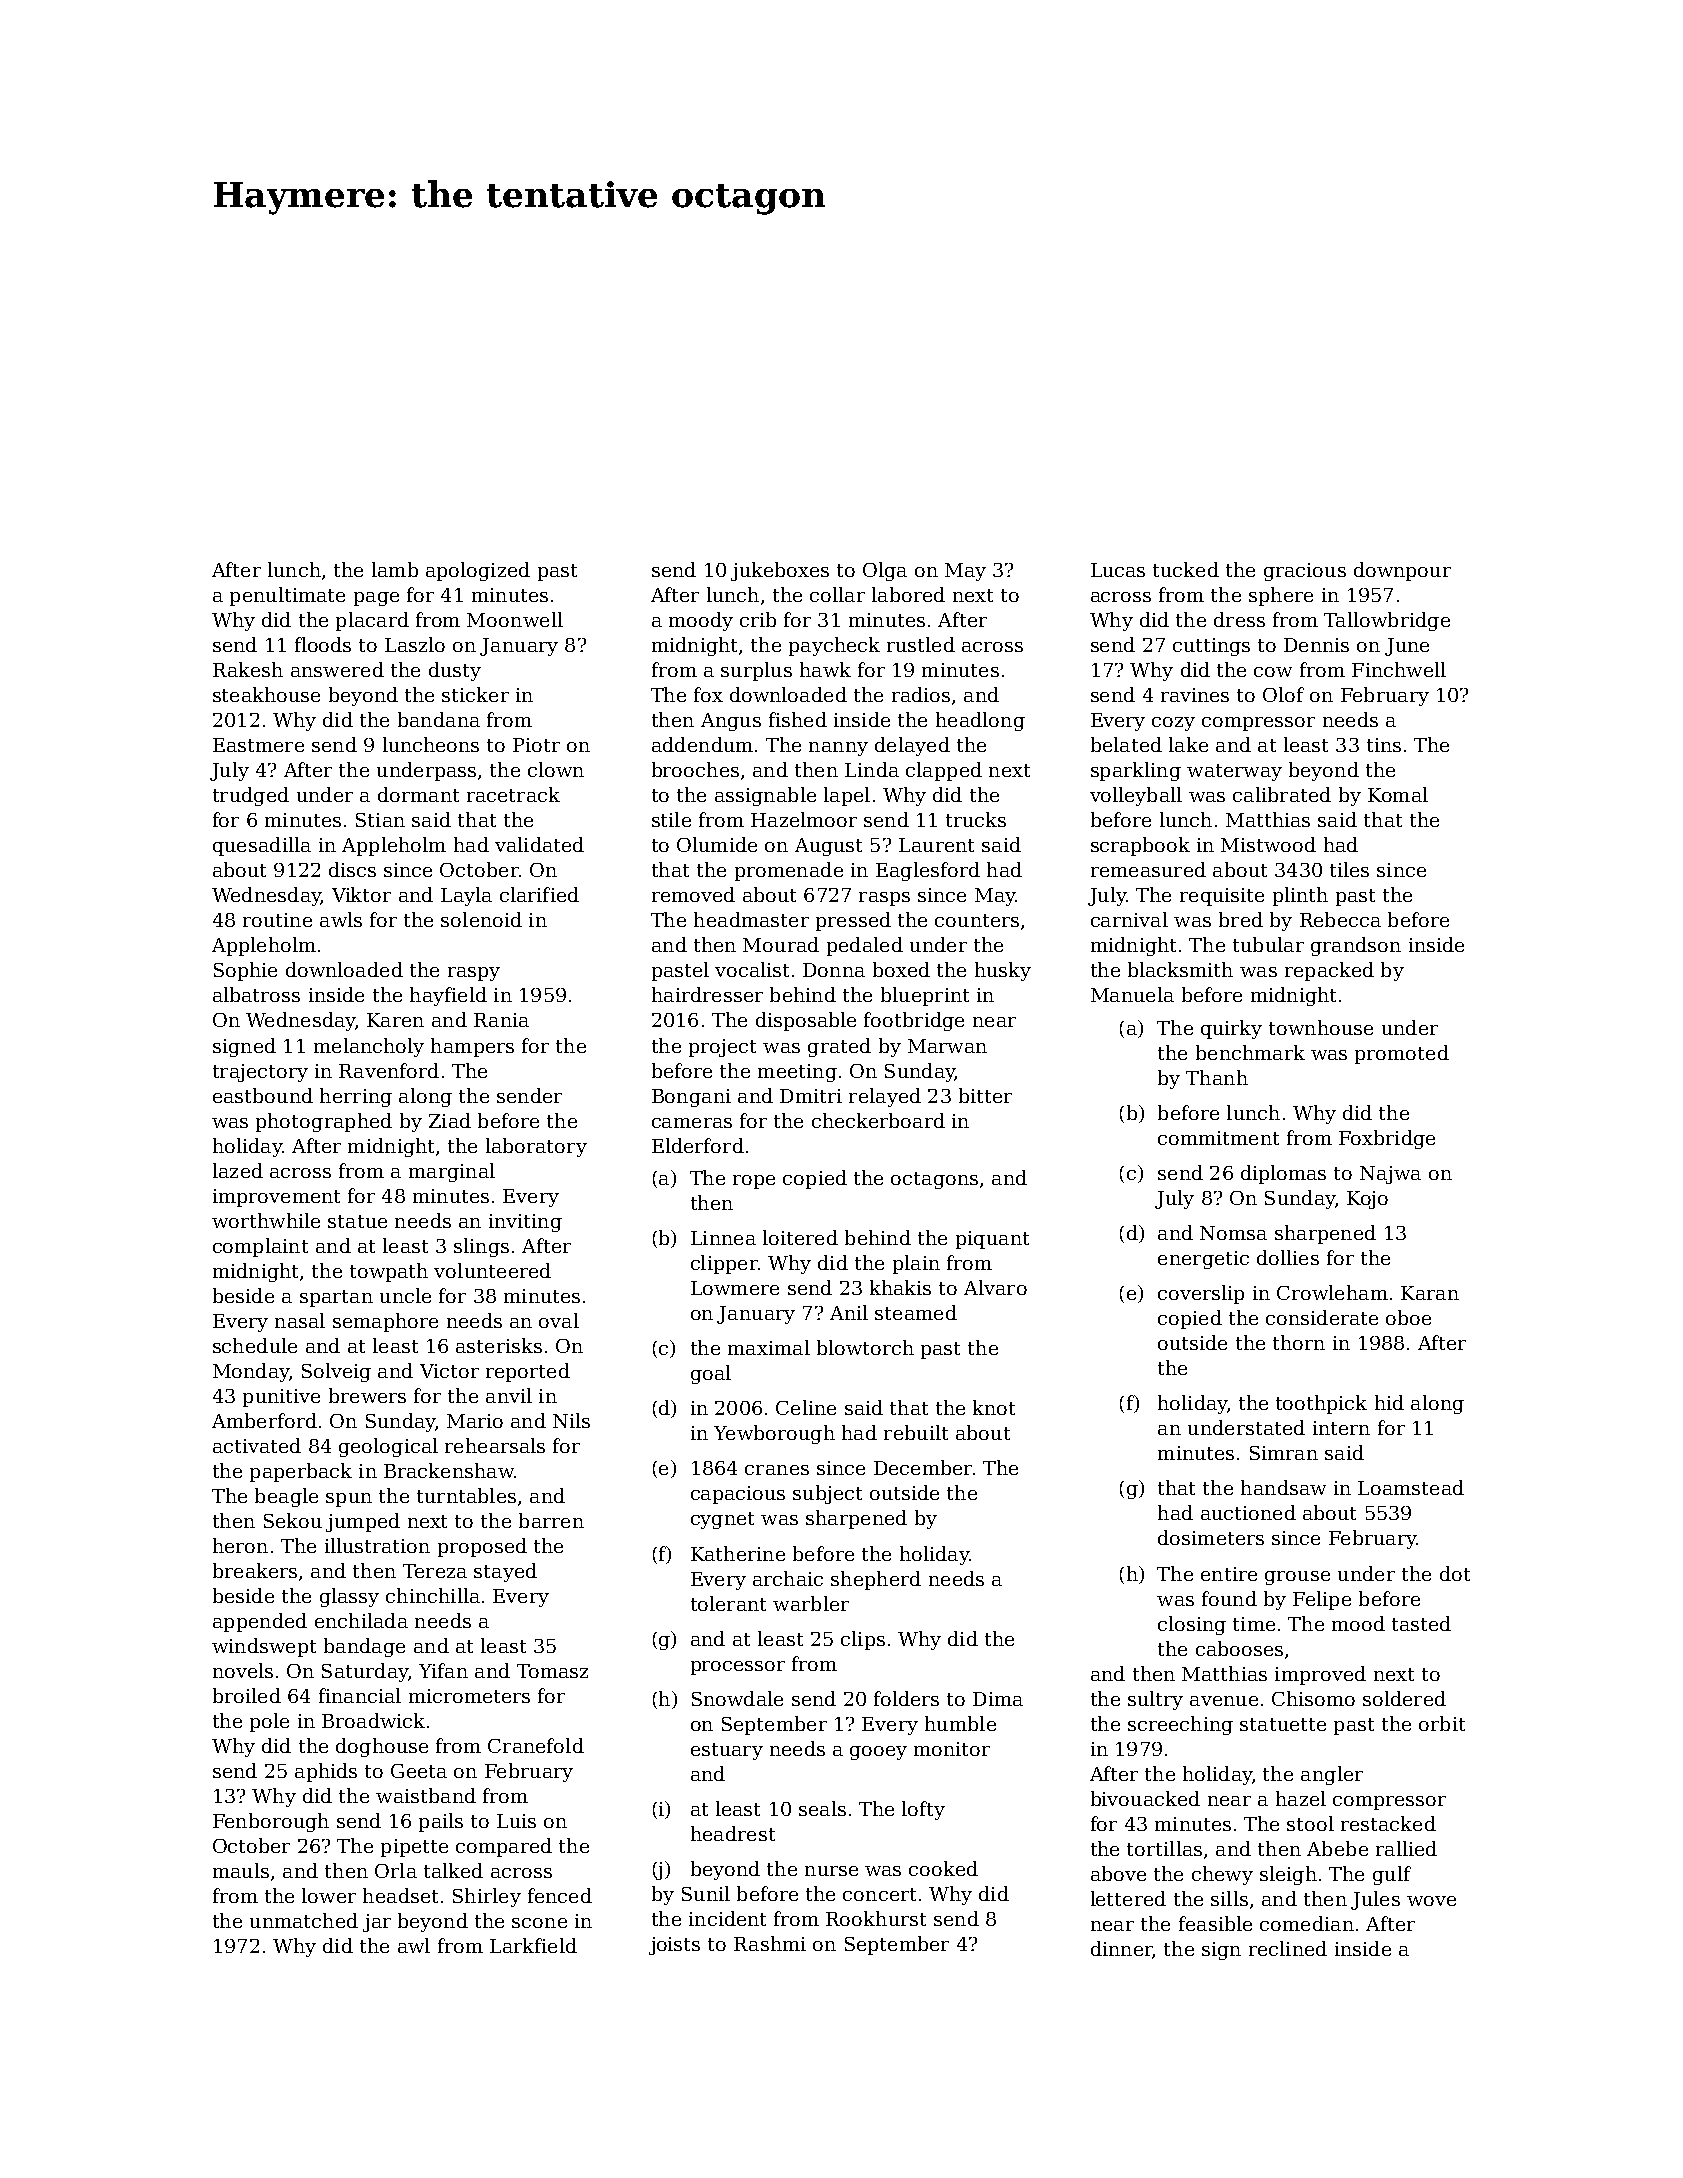 The height and width of the image is (2178, 1683). Describe the element at coordinates (466, 896) in the image. I see `Layla` at that location.
